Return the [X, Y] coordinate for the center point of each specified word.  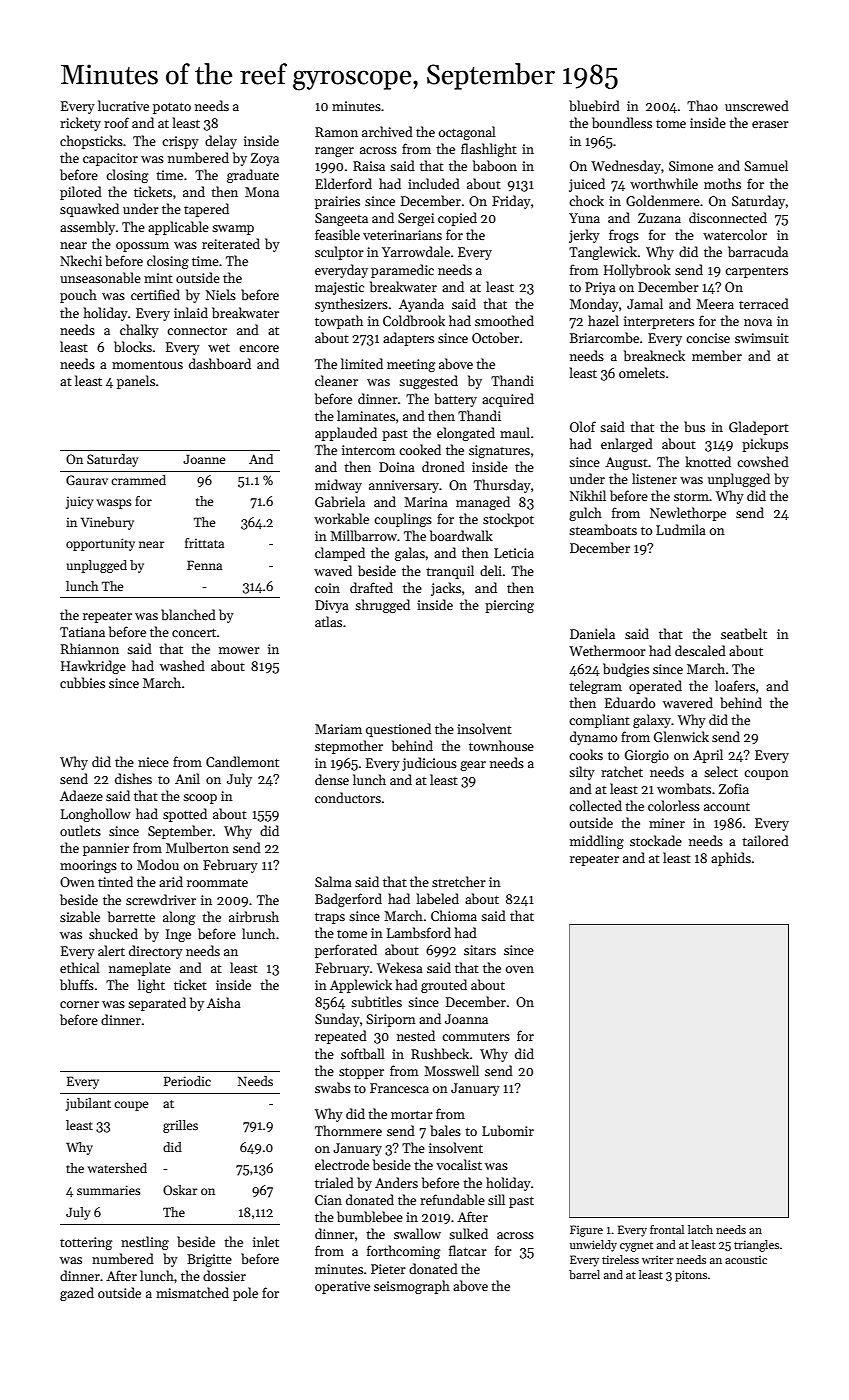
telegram [595, 687]
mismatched [192, 1292]
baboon [495, 165]
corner [79, 1004]
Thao [702, 105]
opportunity [100, 544]
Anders [396, 1182]
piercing [509, 606]
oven [520, 969]
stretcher [459, 881]
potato [172, 108]
